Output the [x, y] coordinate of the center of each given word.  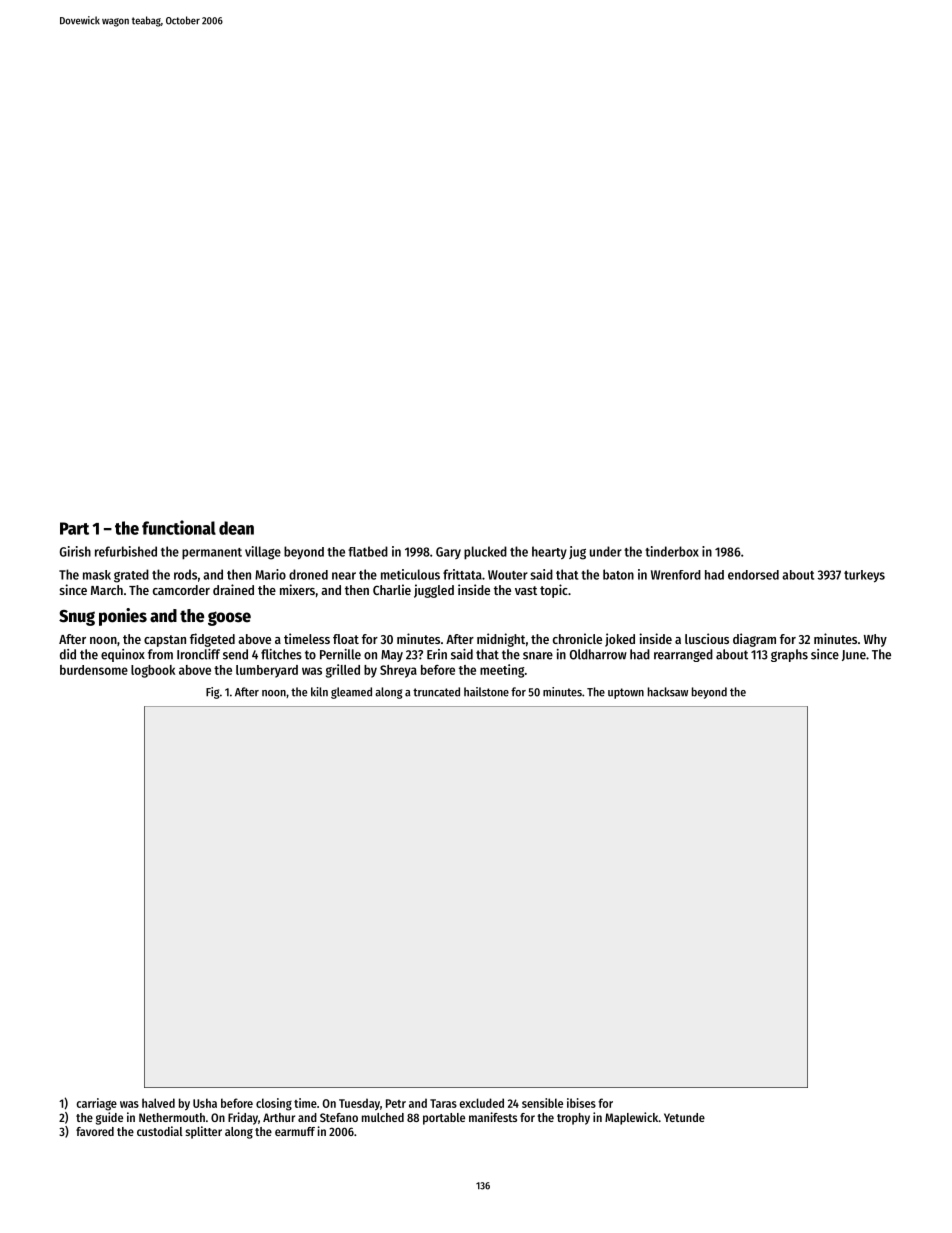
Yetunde [684, 1117]
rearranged [683, 655]
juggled [434, 591]
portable [444, 1119]
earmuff [295, 1131]
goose [229, 618]
